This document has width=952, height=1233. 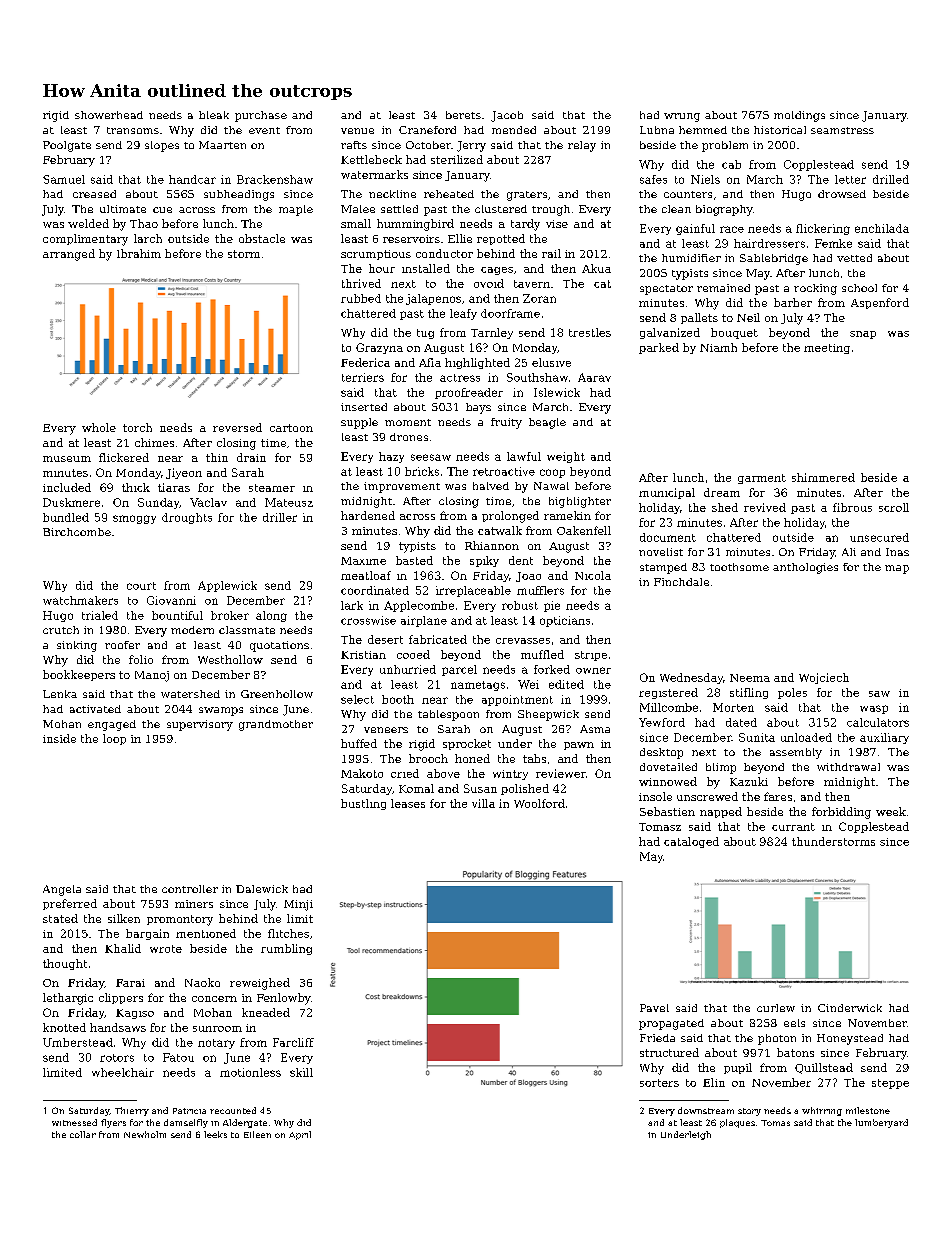 I want to click on moldings, so click(x=799, y=116).
